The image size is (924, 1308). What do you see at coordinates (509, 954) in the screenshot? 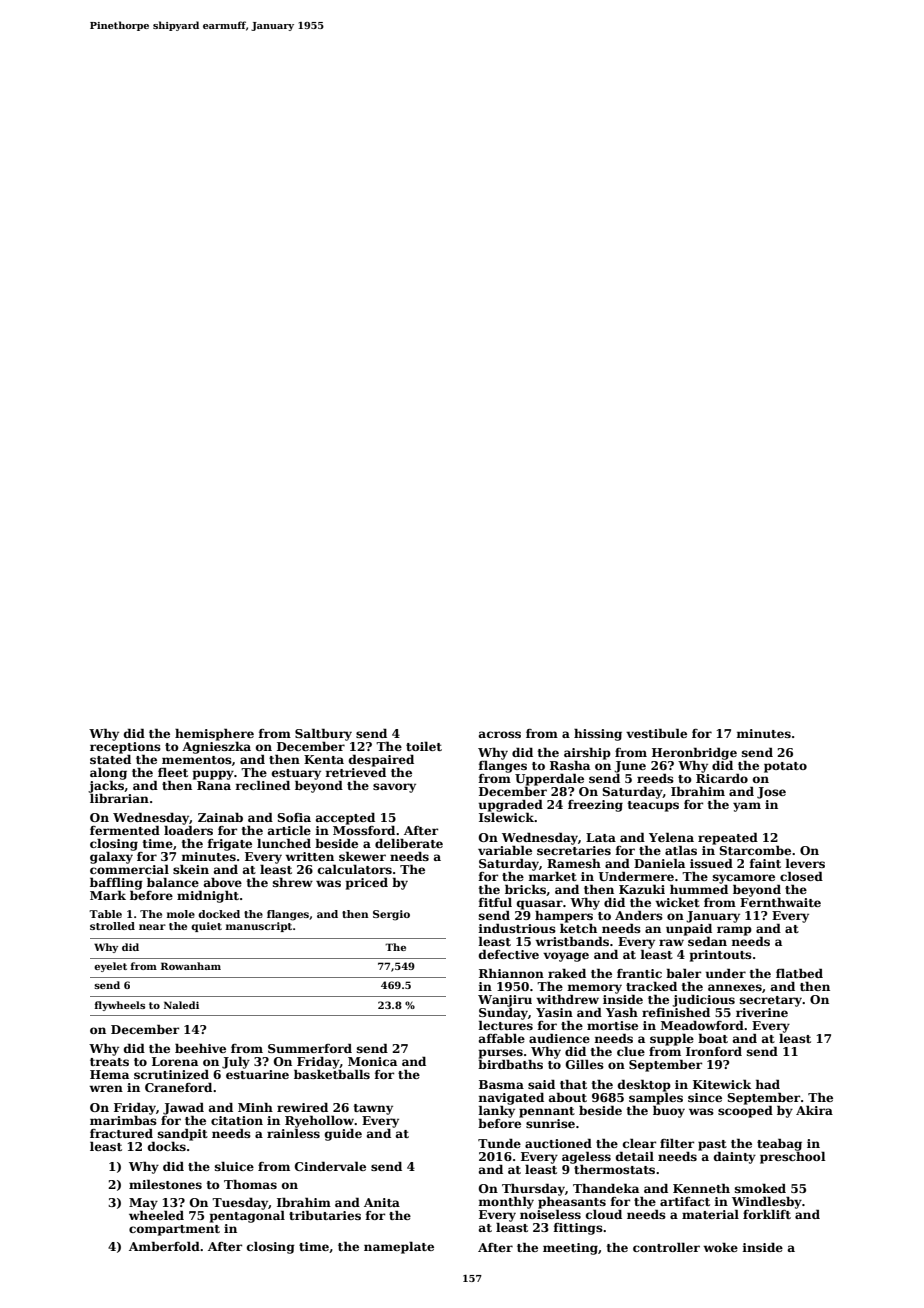
I see `defective` at bounding box center [509, 954].
